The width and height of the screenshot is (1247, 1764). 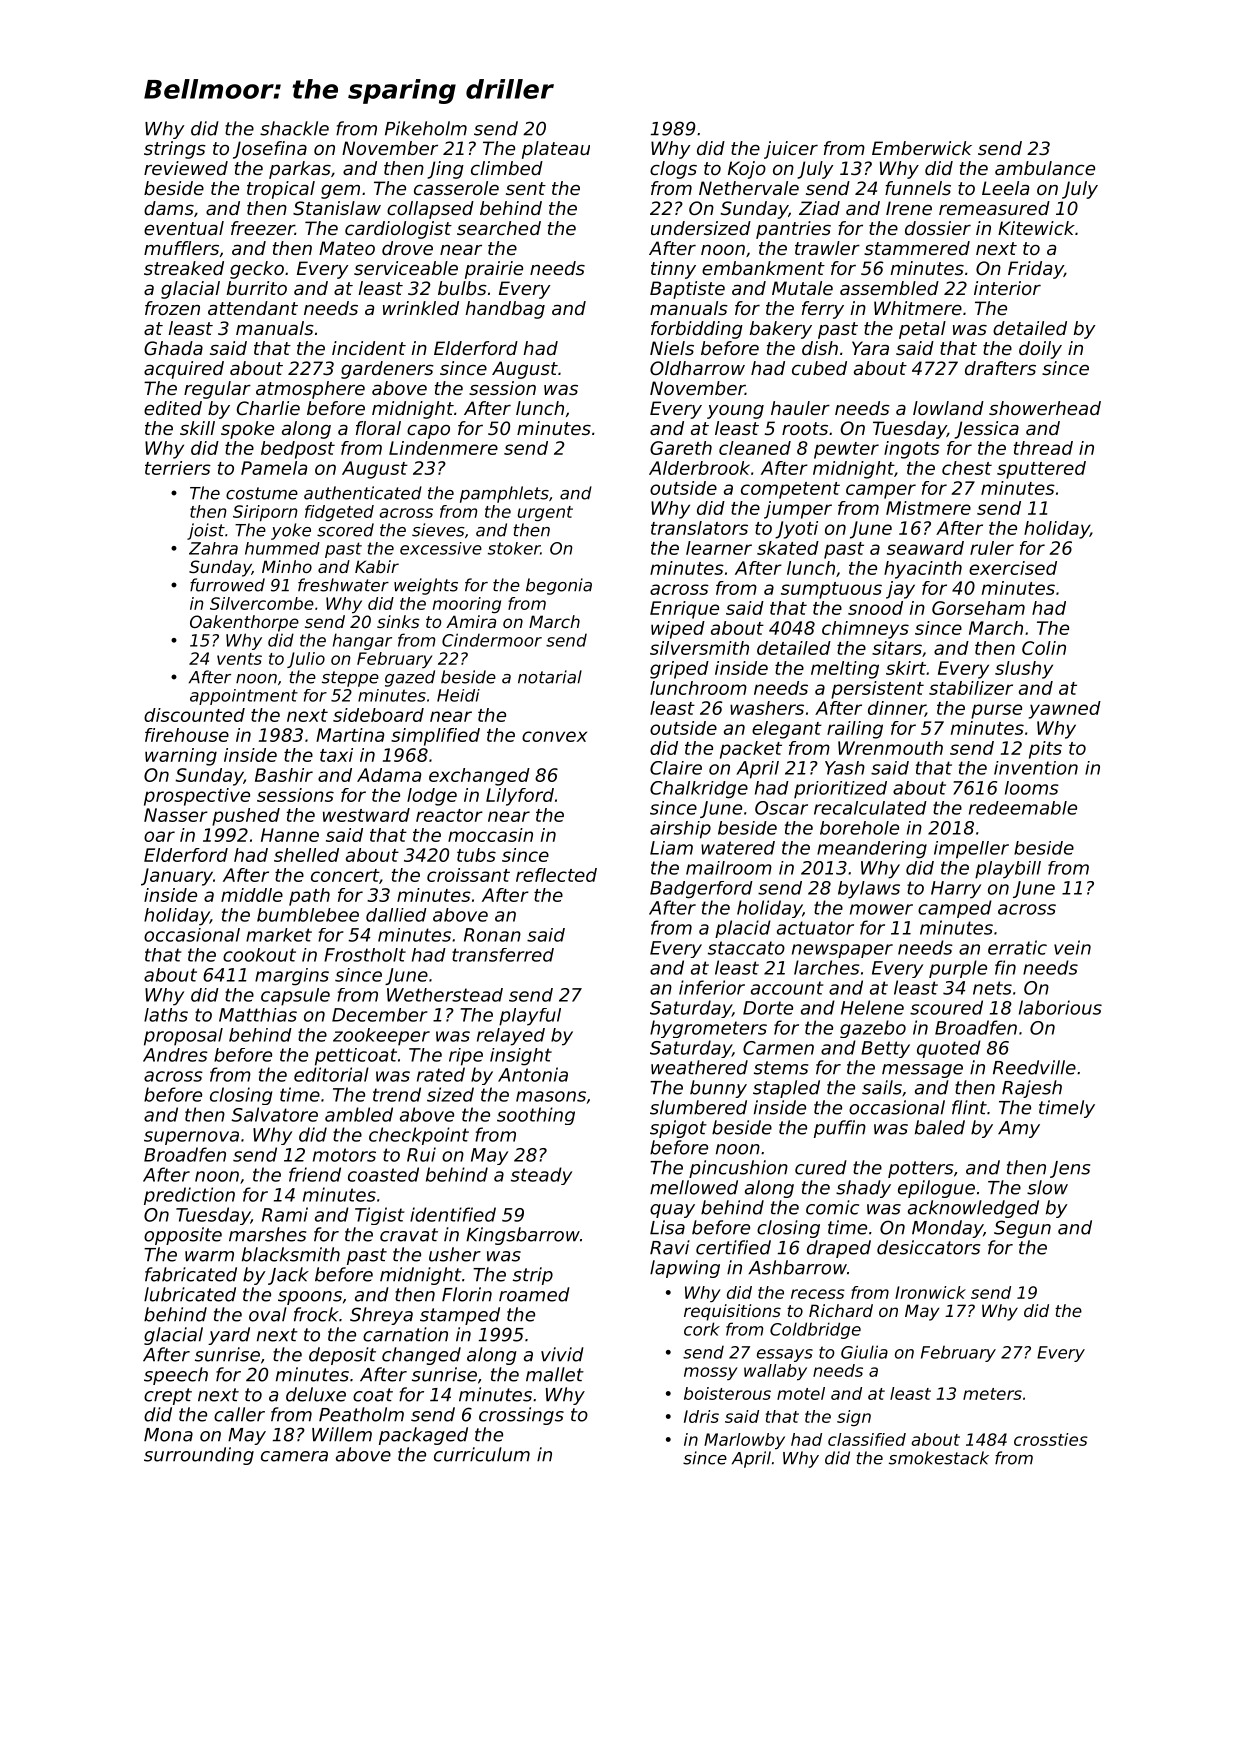 I want to click on Oakenthorpe, so click(x=244, y=623).
